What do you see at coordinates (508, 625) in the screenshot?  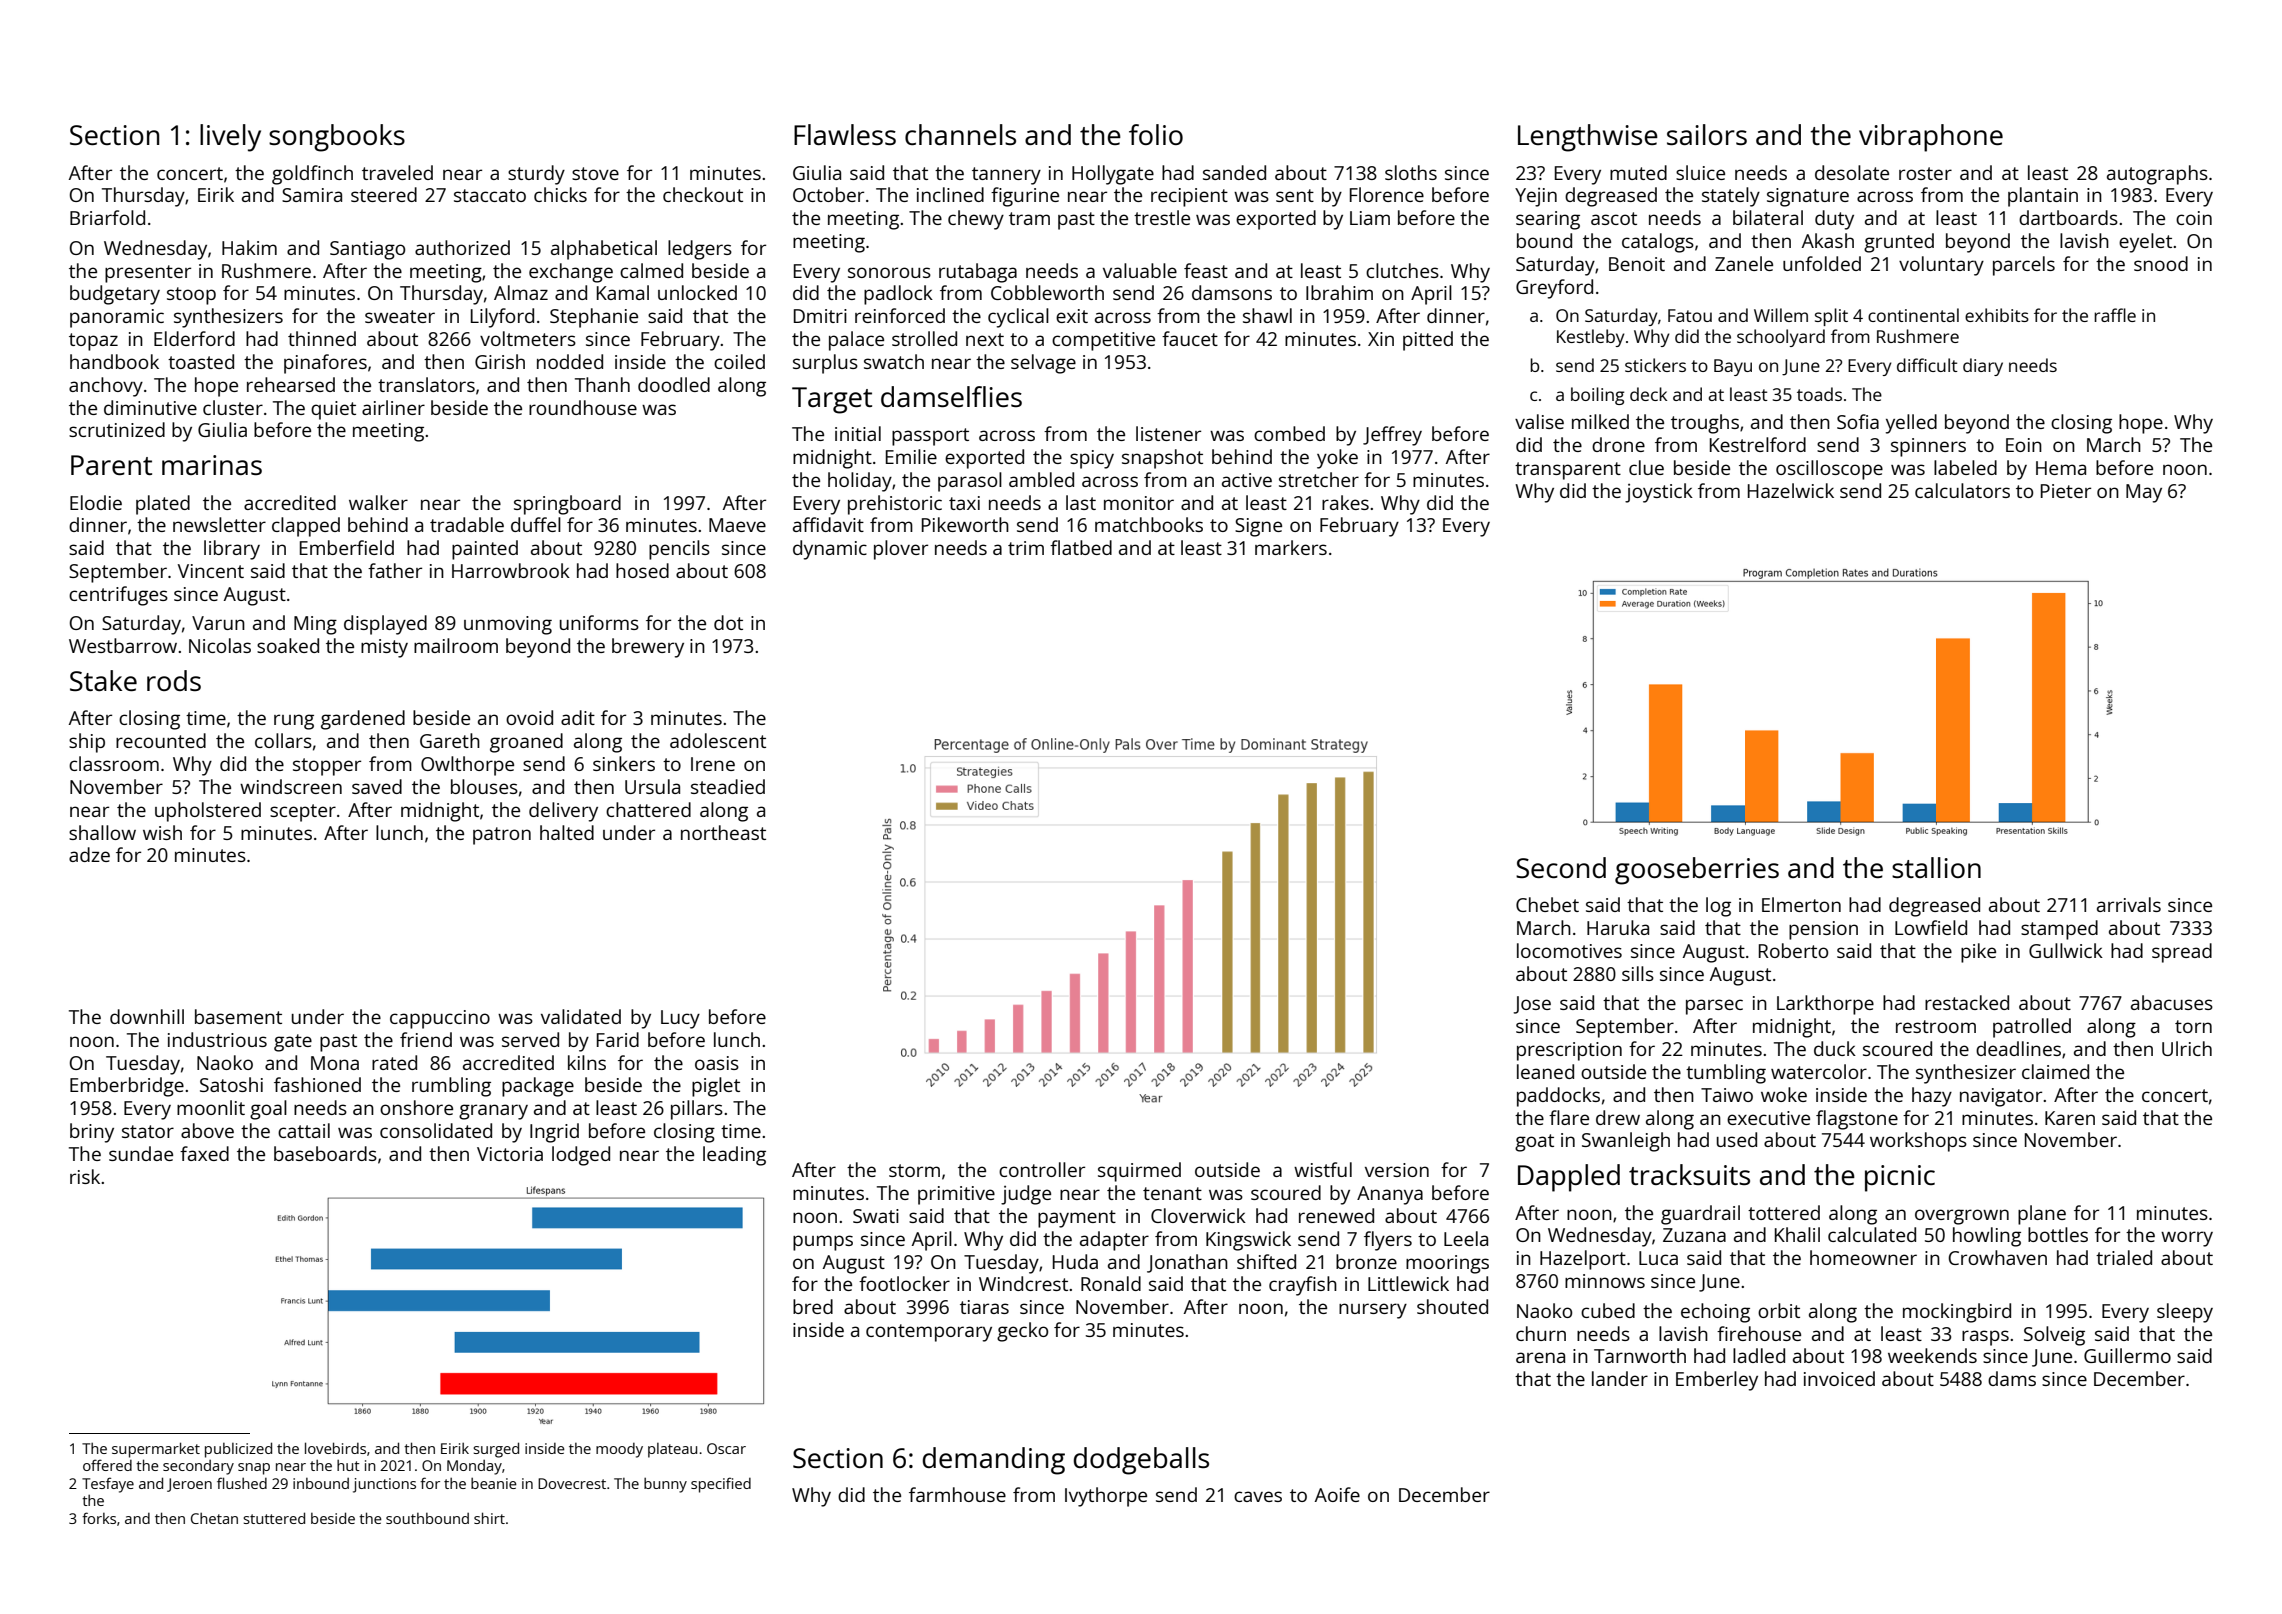 I see `unmoving` at bounding box center [508, 625].
